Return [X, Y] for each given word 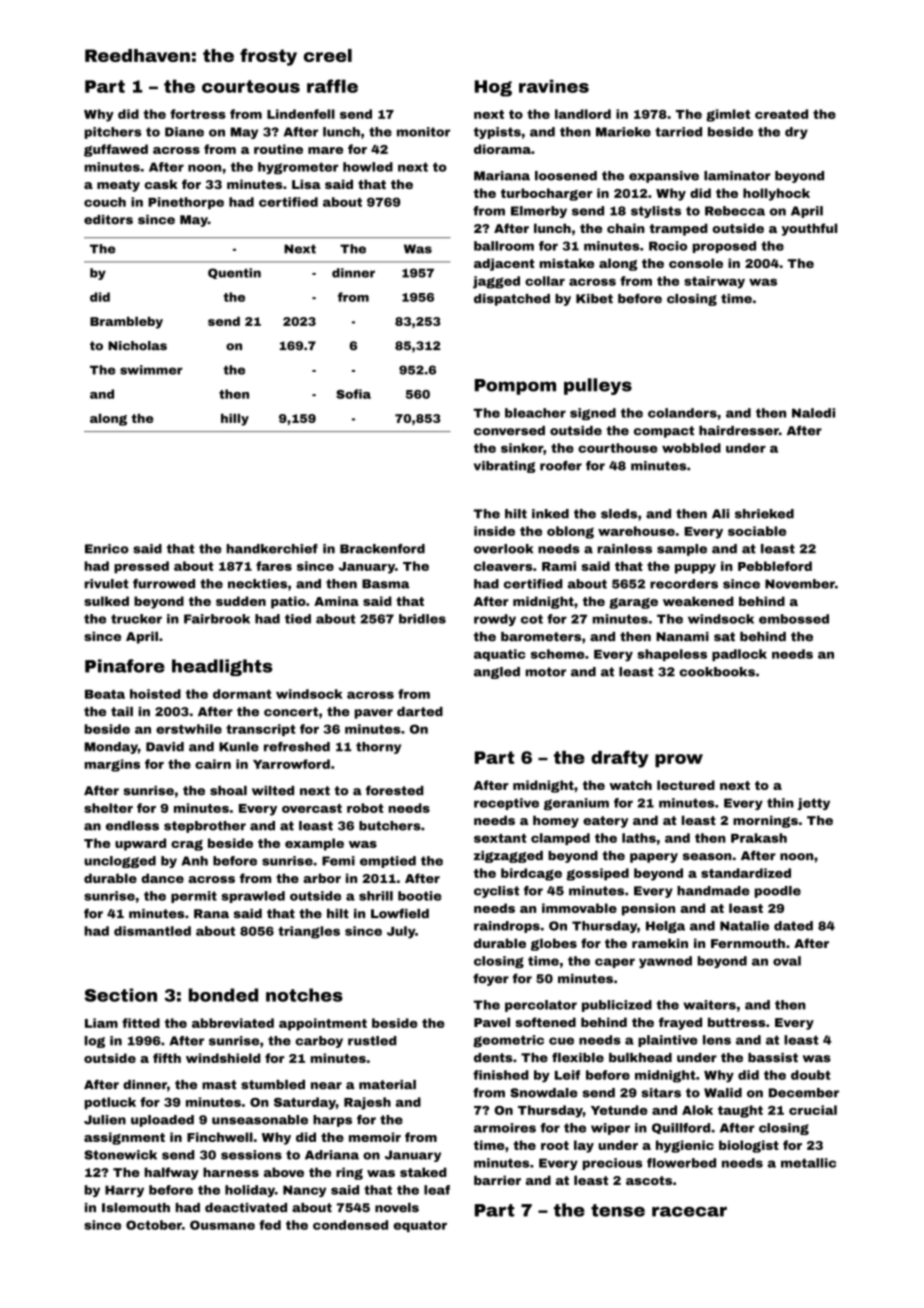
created [781, 114]
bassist [773, 1058]
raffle [332, 86]
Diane [184, 132]
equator [420, 1226]
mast [219, 1085]
